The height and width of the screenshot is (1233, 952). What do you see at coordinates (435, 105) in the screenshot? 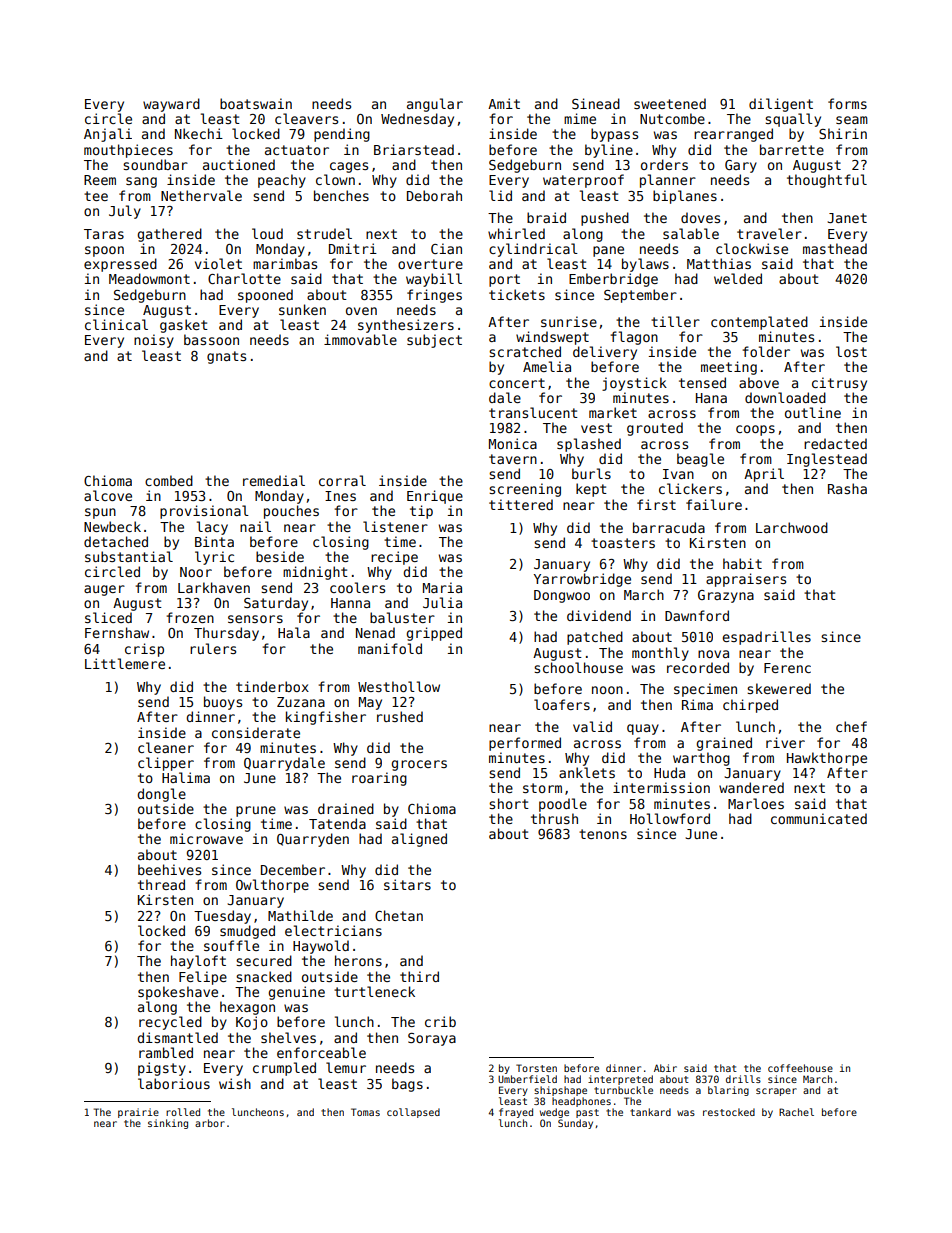
I see `angular` at bounding box center [435, 105].
